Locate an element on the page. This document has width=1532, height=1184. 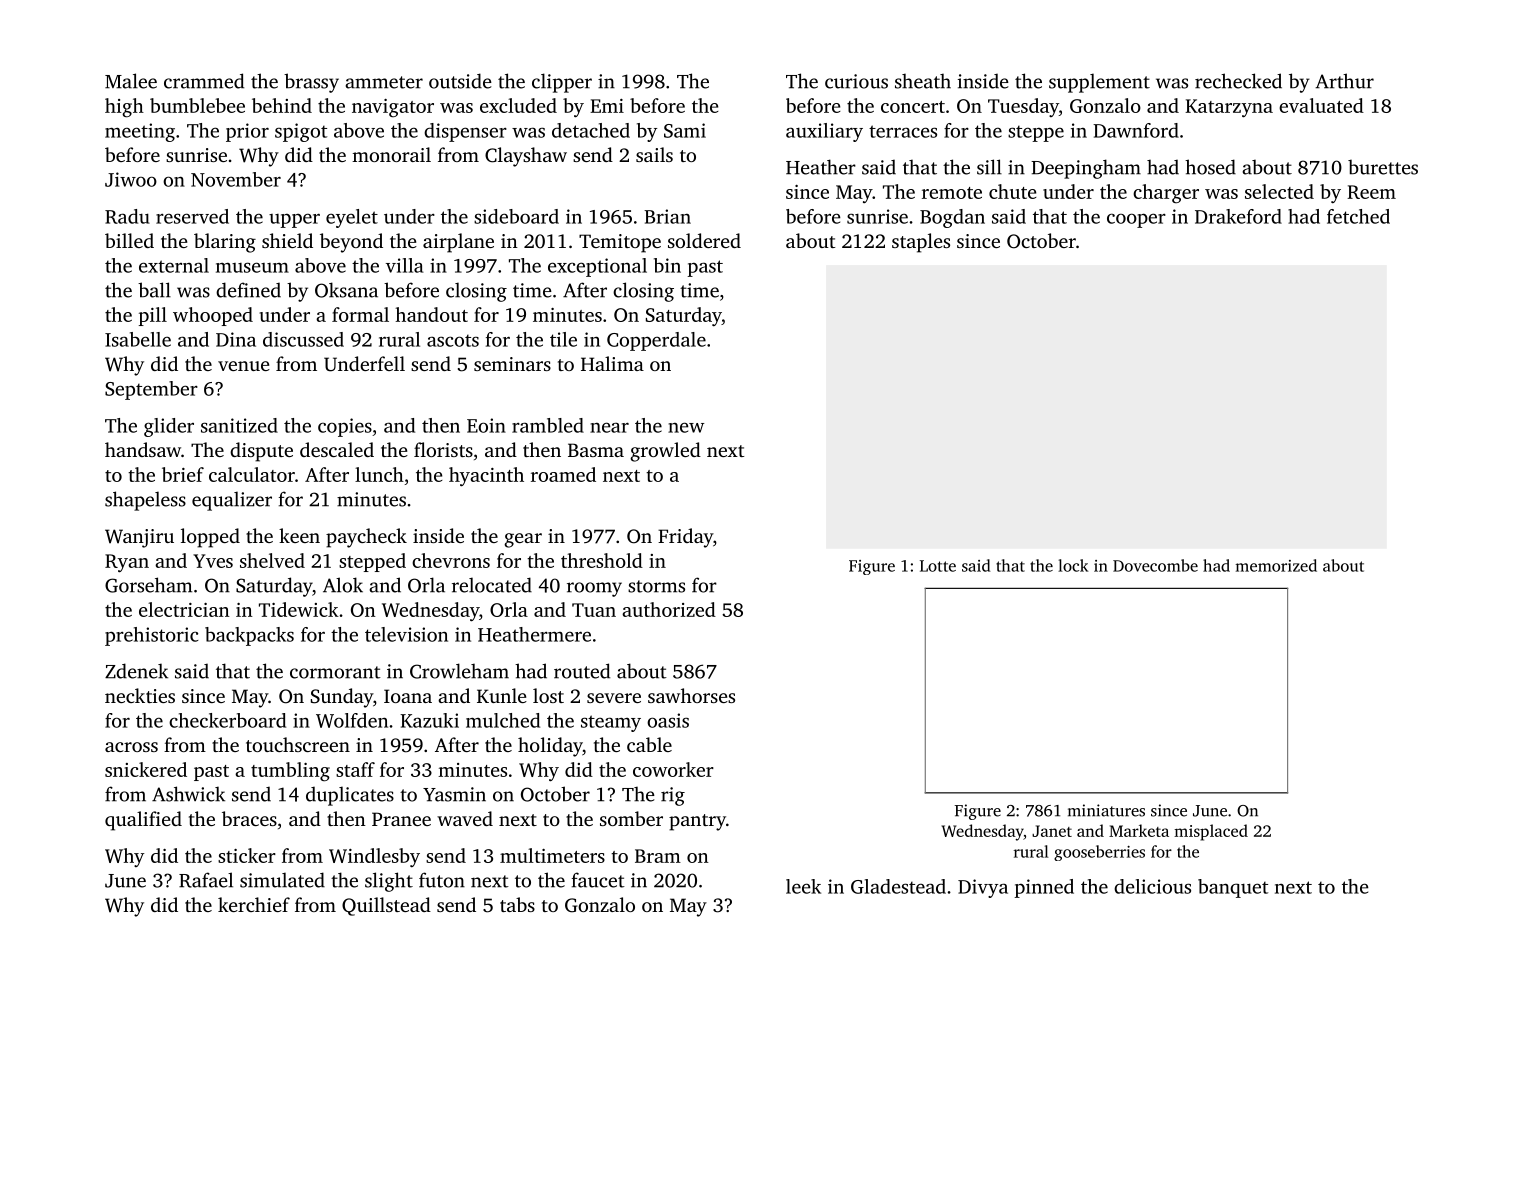
Quillstead is located at coordinates (386, 906).
